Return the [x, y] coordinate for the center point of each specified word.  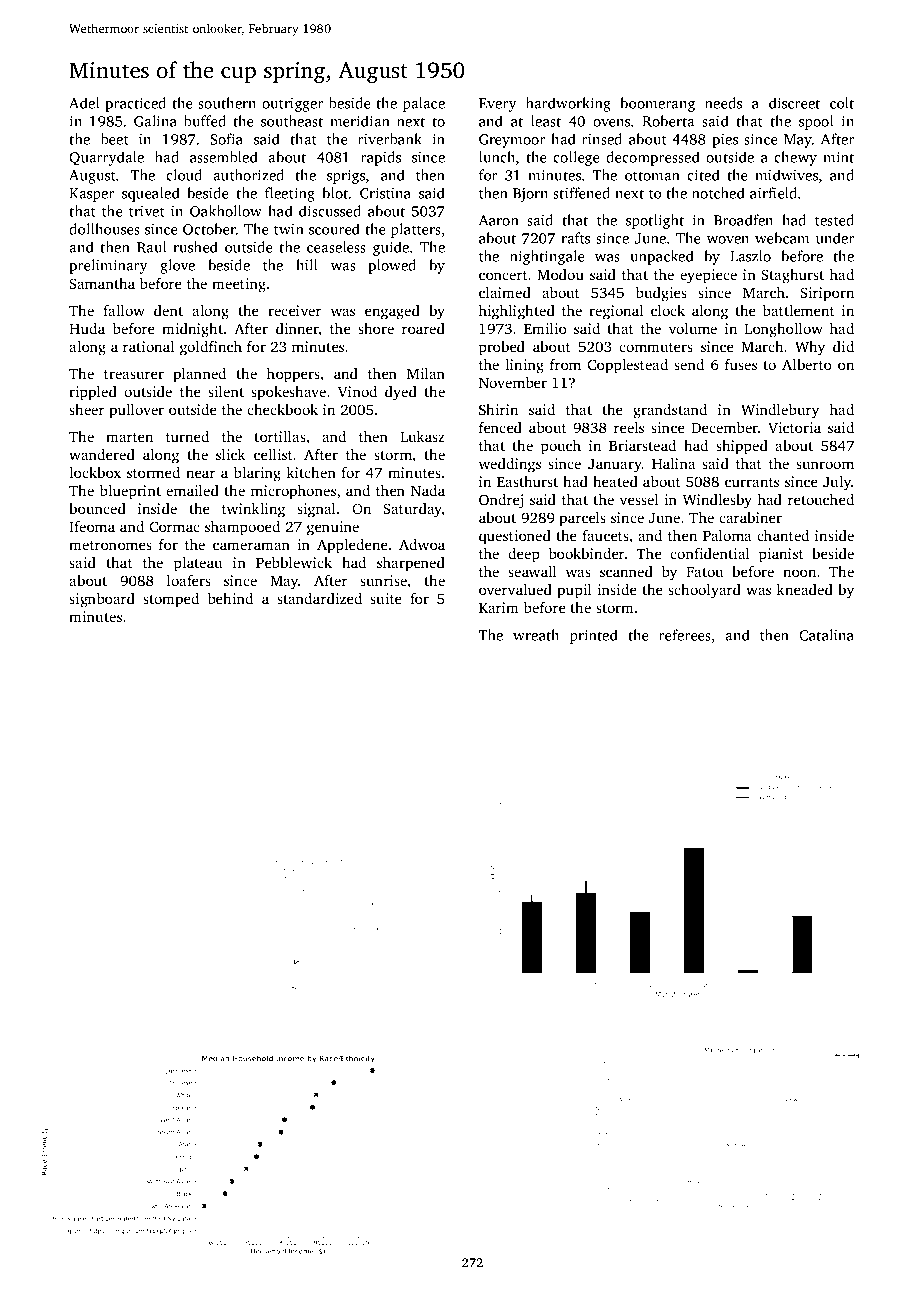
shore [376, 328]
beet [115, 139]
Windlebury [780, 411]
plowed [392, 266]
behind [230, 598]
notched [718, 193]
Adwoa [422, 544]
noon [799, 573]
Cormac [174, 526]
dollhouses [104, 229]
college [576, 158]
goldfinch [211, 348]
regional [616, 312]
